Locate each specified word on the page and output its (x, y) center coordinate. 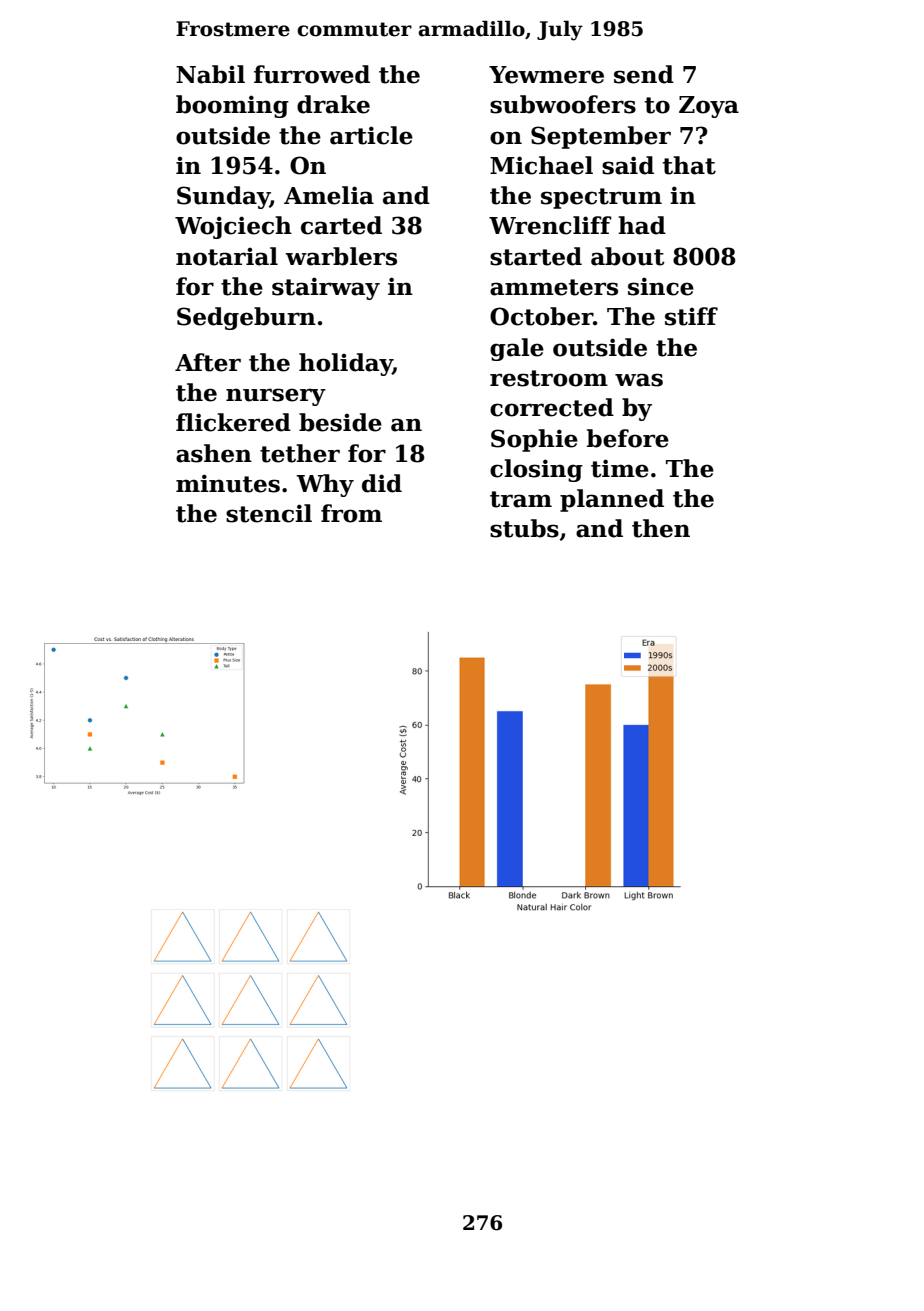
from (351, 513)
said (628, 165)
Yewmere (546, 75)
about (627, 256)
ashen (214, 453)
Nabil (210, 74)
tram (521, 499)
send (644, 74)
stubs (524, 528)
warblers (341, 256)
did (382, 483)
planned (612, 500)
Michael (541, 165)
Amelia (329, 195)
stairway (326, 288)
